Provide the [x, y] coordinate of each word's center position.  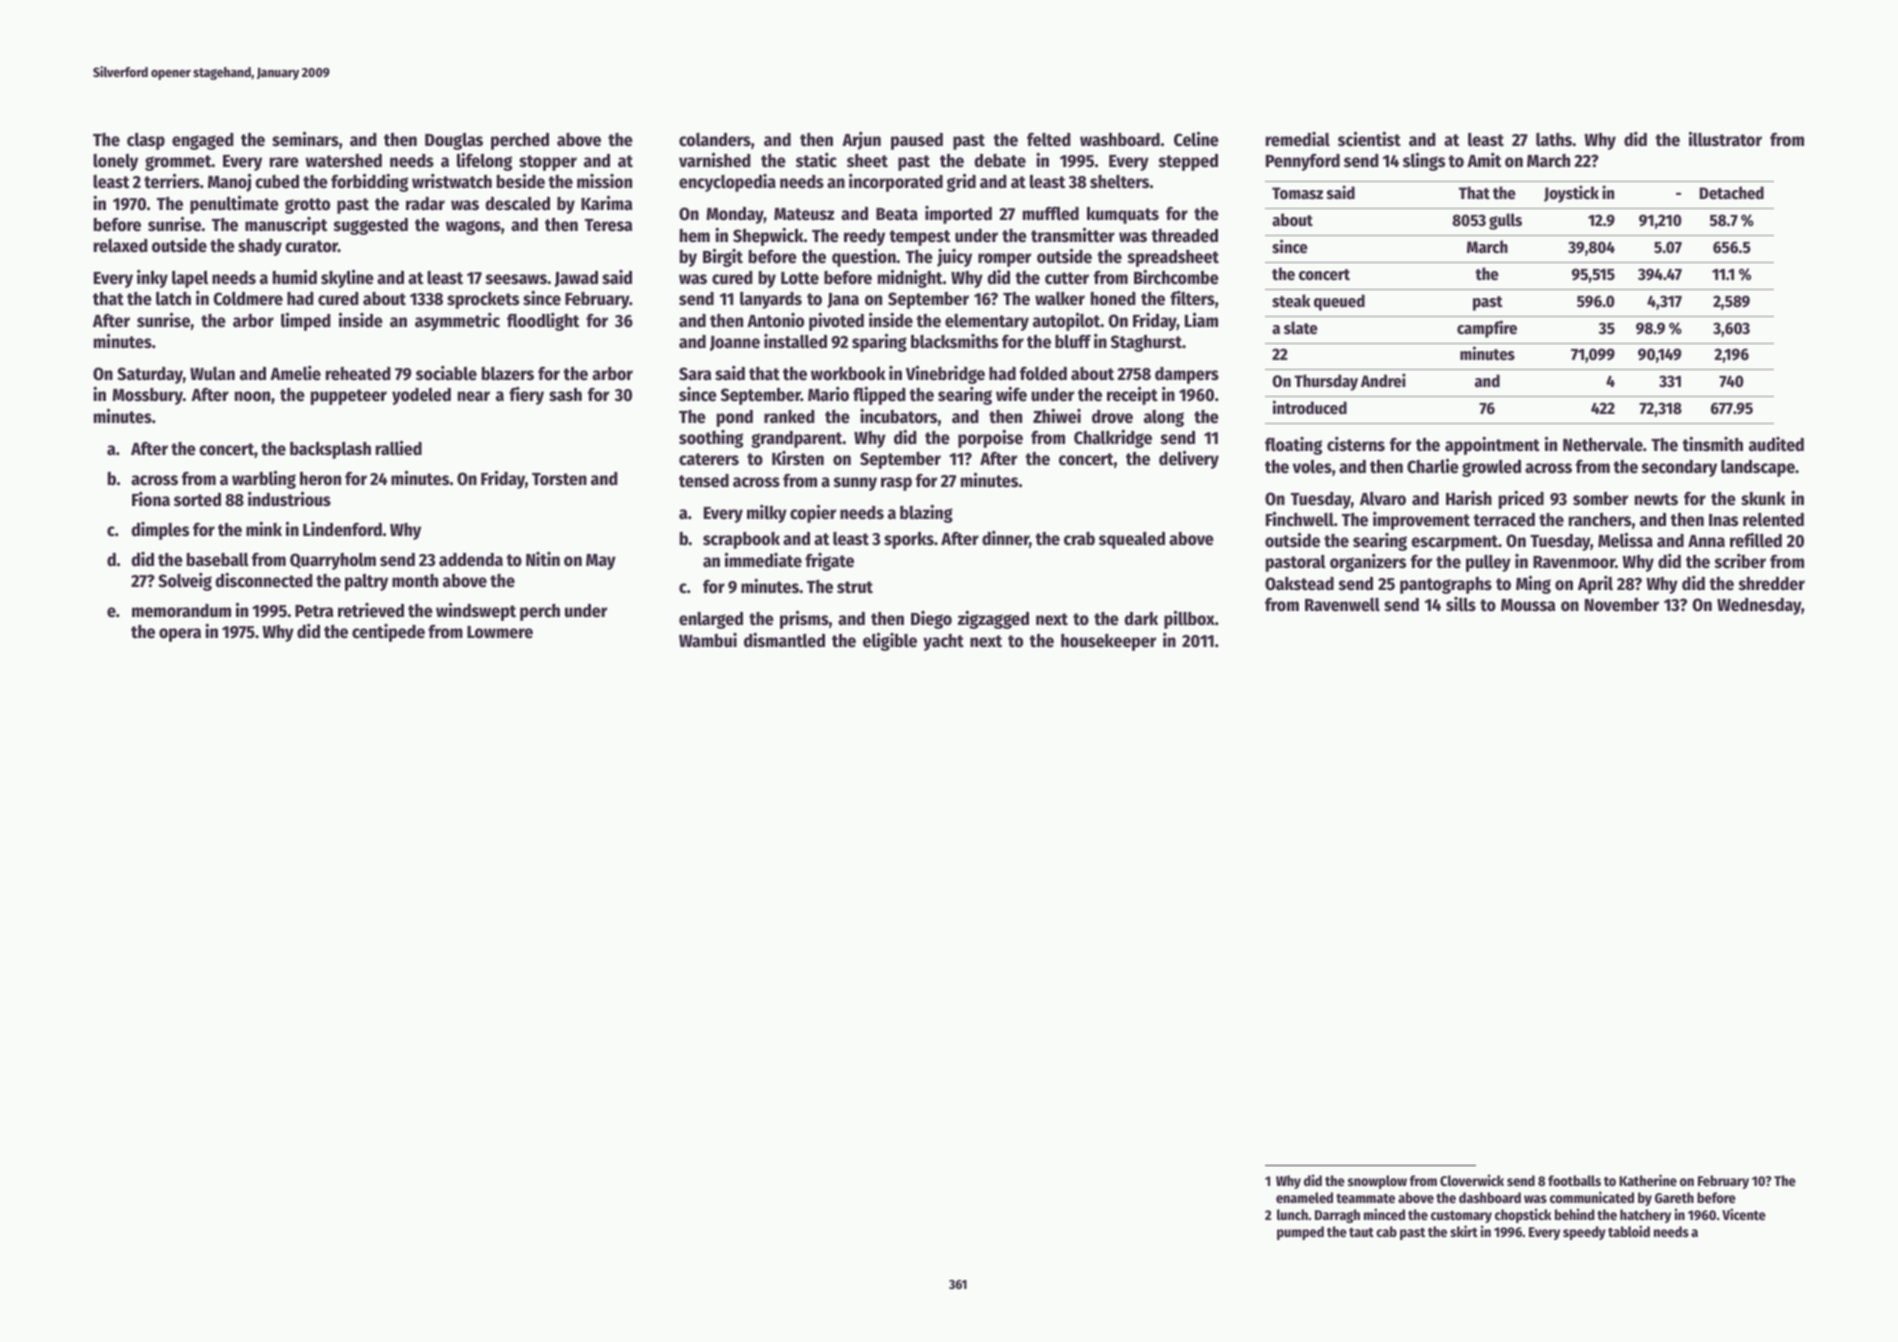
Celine [1196, 139]
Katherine [1648, 1180]
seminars [305, 139]
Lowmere [500, 632]
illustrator [1725, 139]
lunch [1292, 1214]
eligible [890, 641]
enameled [1304, 1197]
